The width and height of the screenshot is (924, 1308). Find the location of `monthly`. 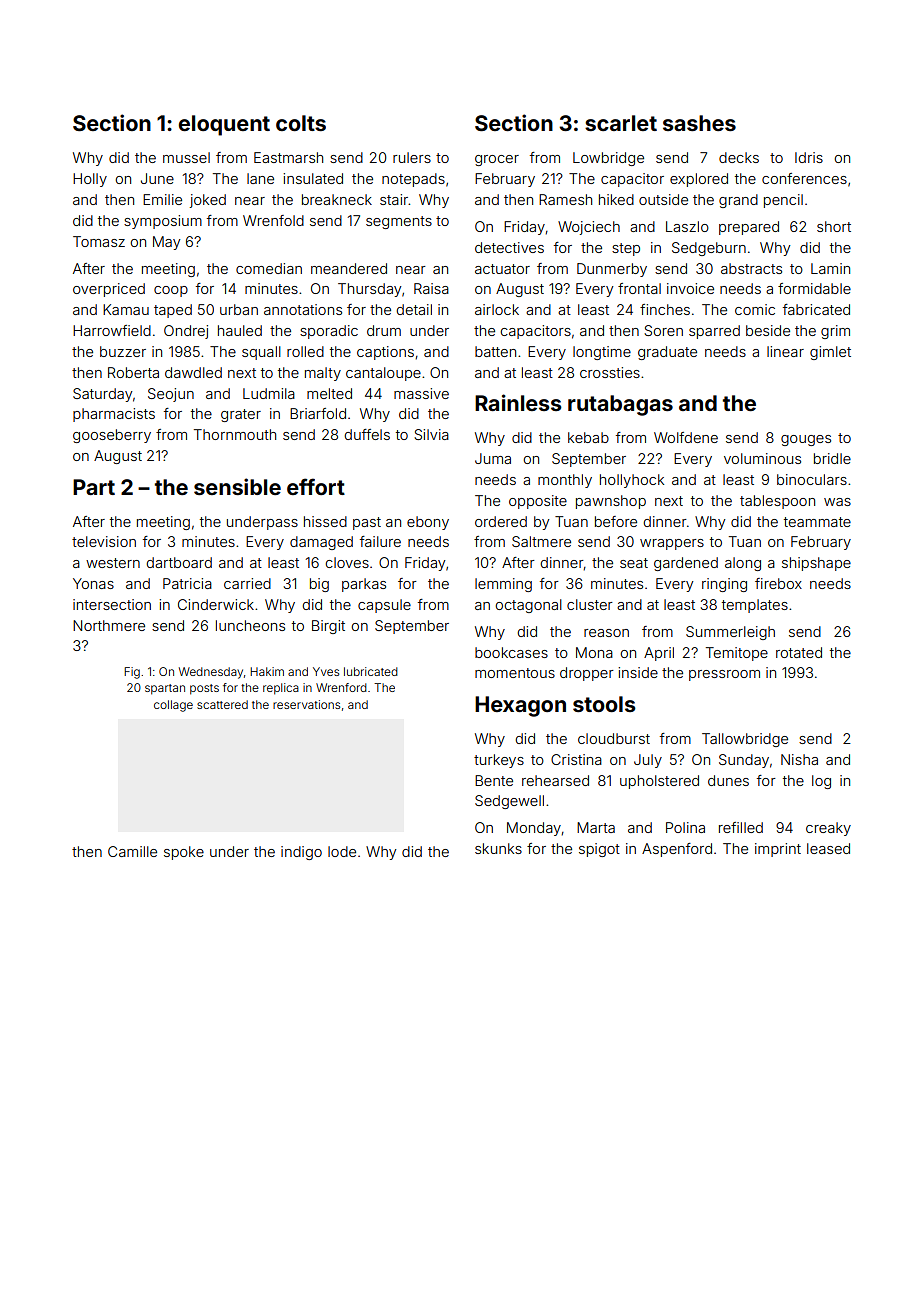

monthly is located at coordinates (565, 481).
